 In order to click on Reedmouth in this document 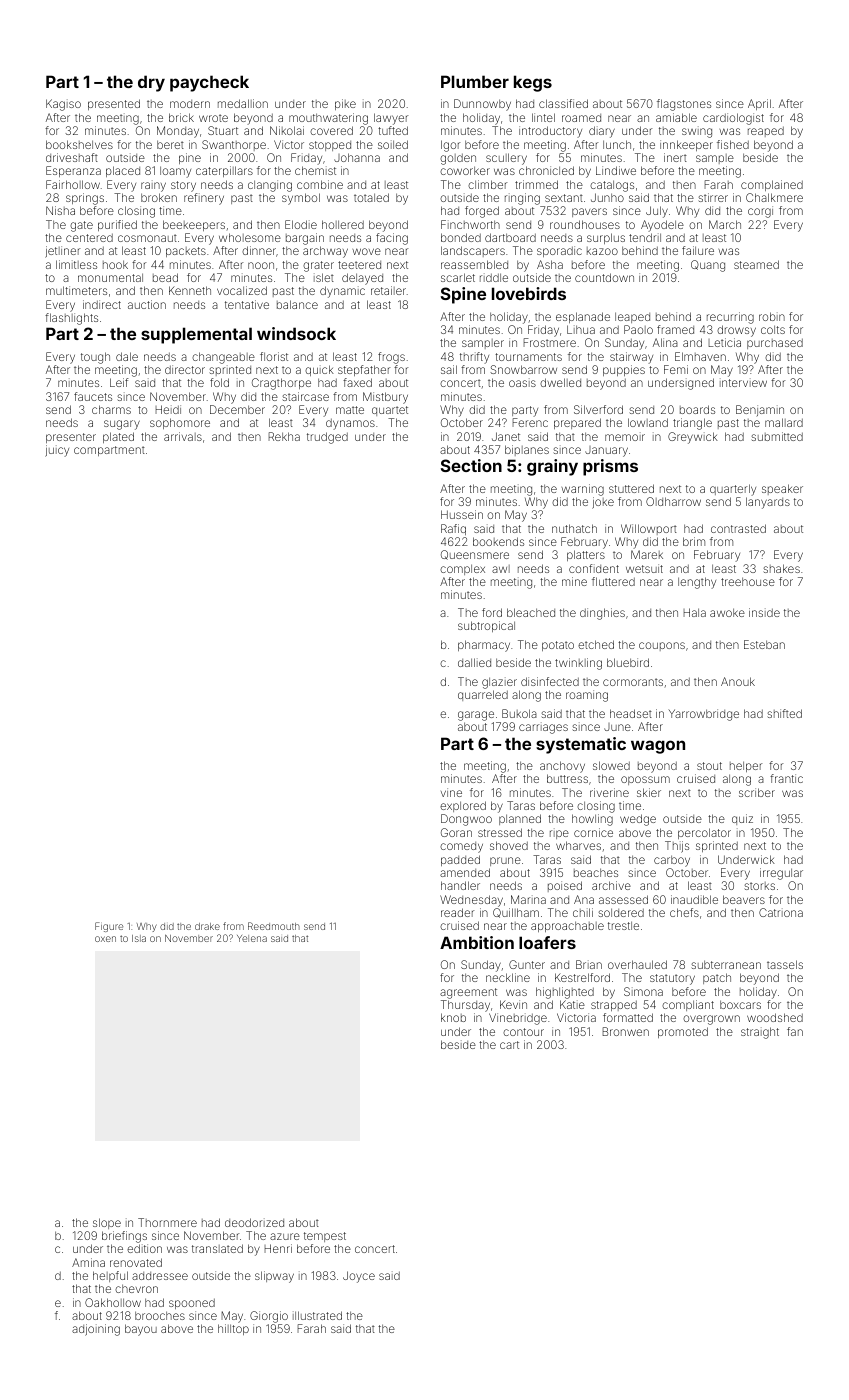, I will do `click(274, 926)`.
